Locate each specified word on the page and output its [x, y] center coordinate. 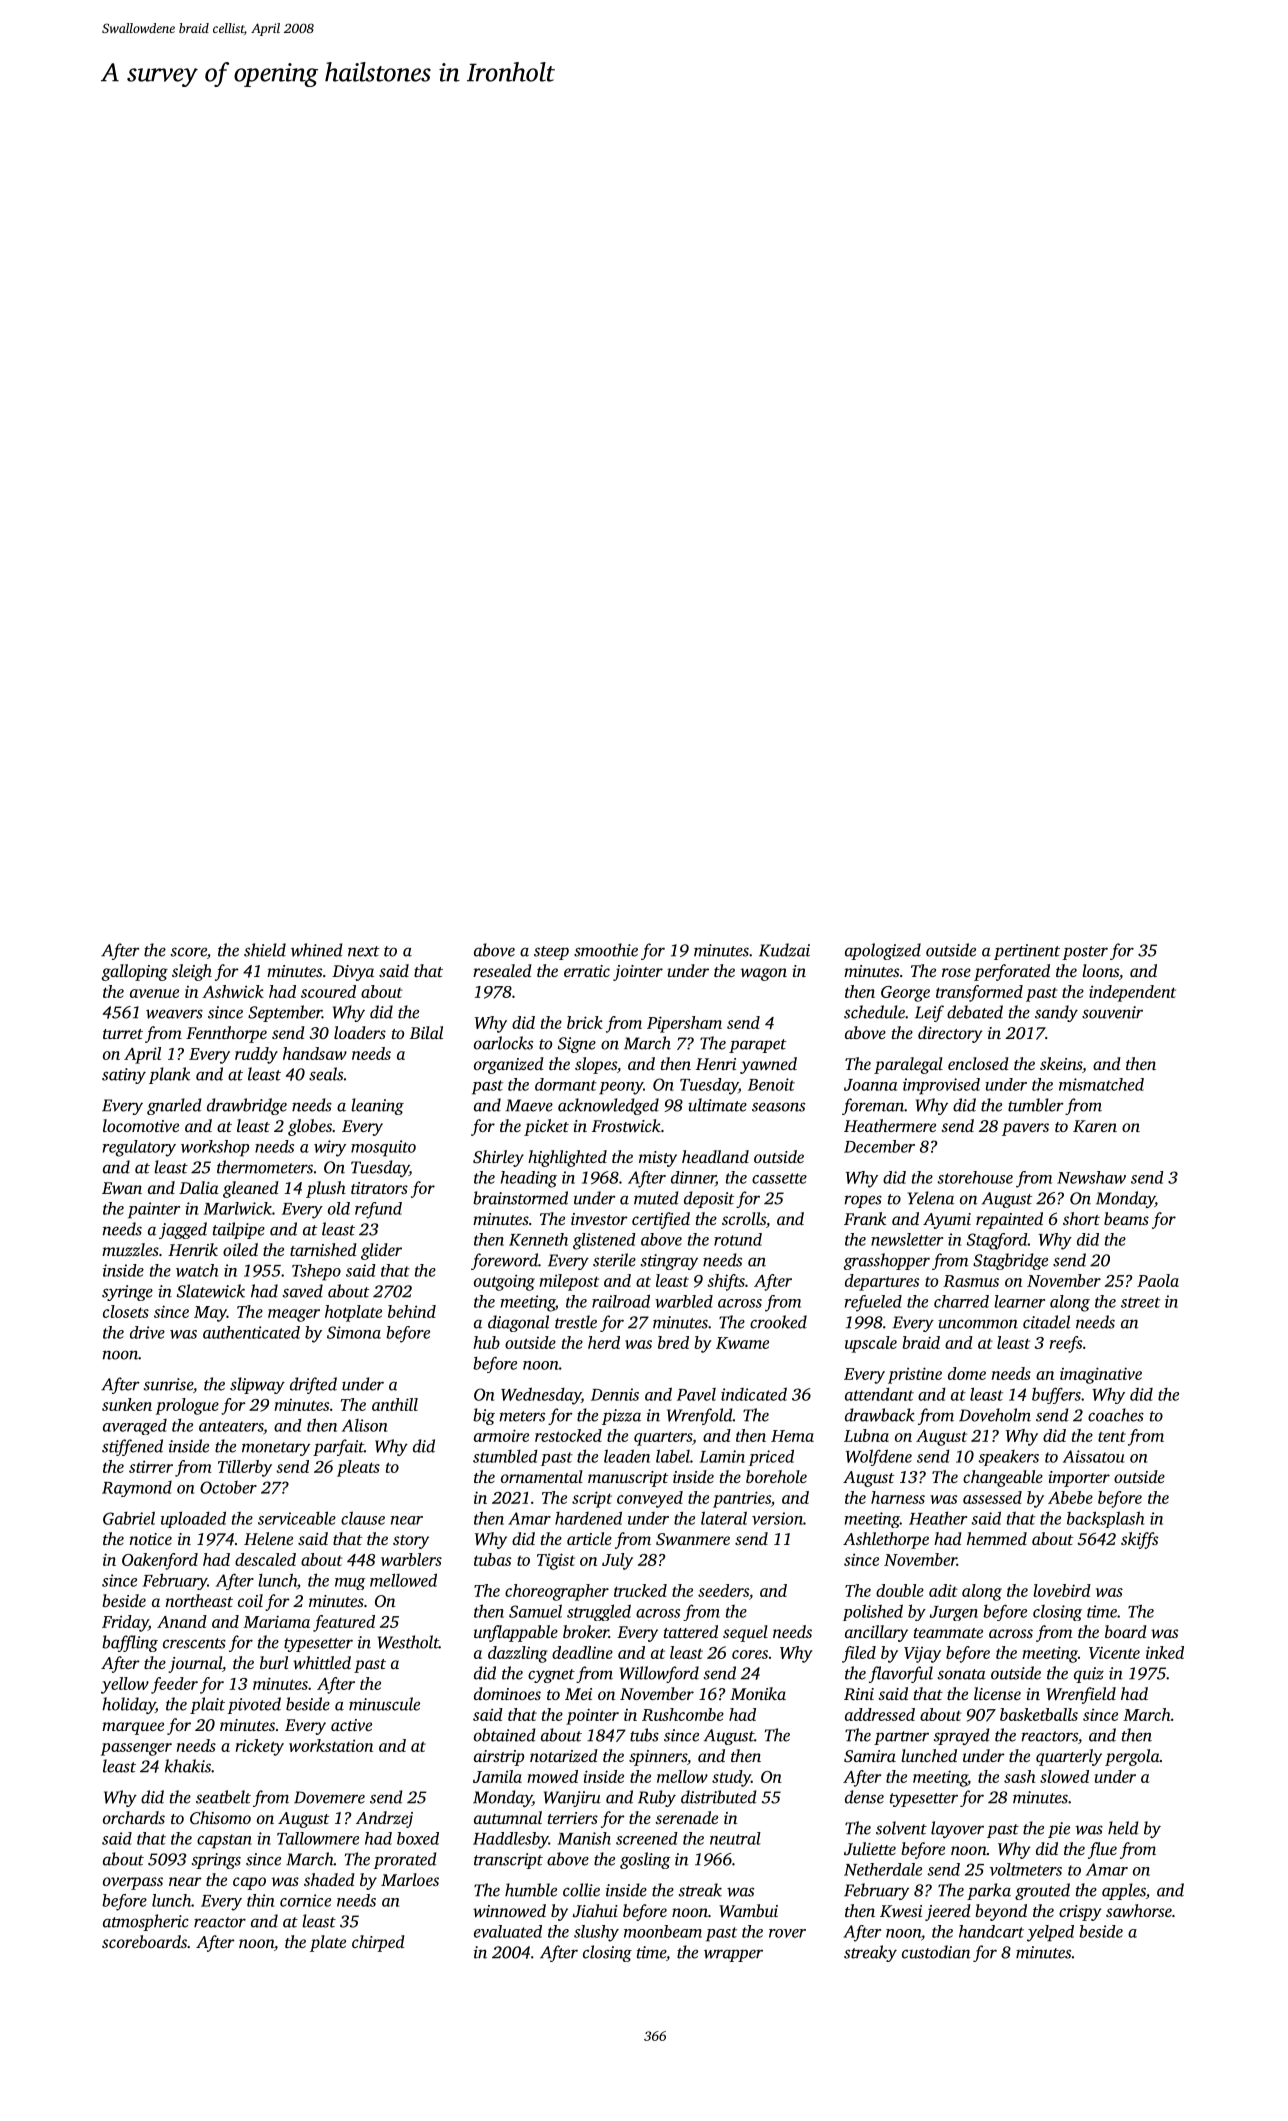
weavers [174, 1014]
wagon [764, 974]
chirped [378, 1943]
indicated [754, 1394]
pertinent [1027, 952]
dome [967, 1373]
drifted [313, 1385]
